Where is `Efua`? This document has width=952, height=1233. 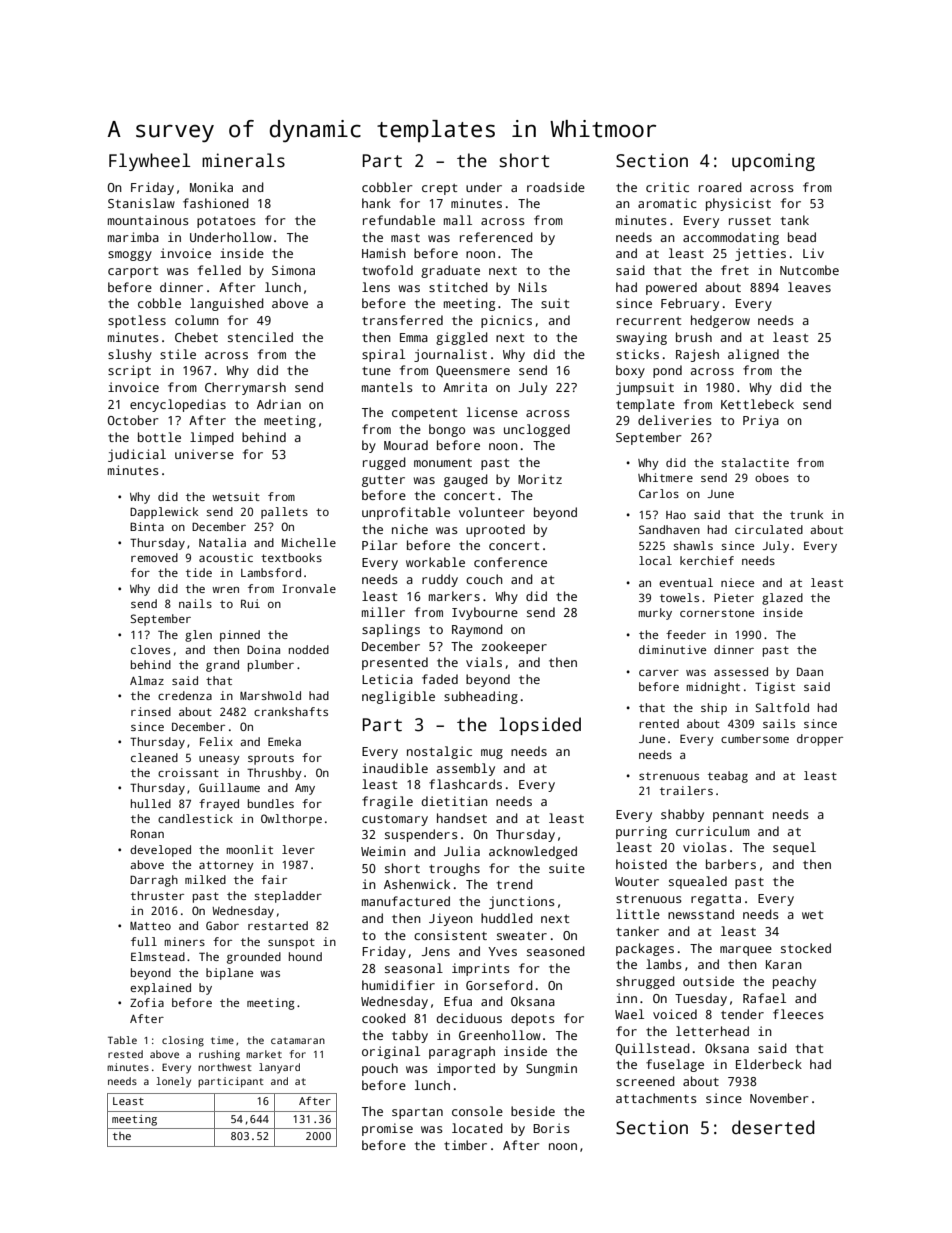
Efua is located at coordinates (458, 1001).
